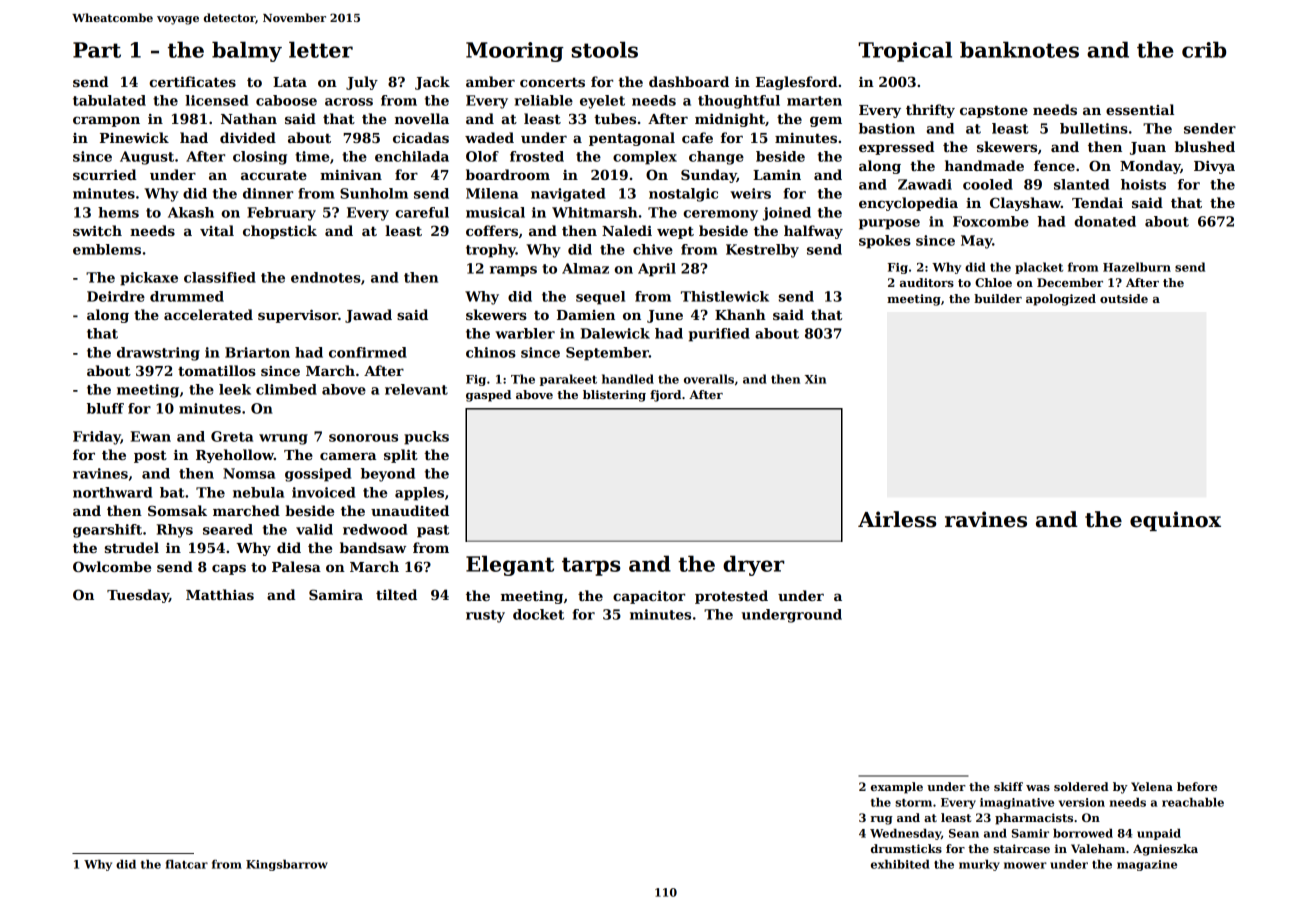  What do you see at coordinates (290, 82) in the screenshot?
I see `Lata` at bounding box center [290, 82].
